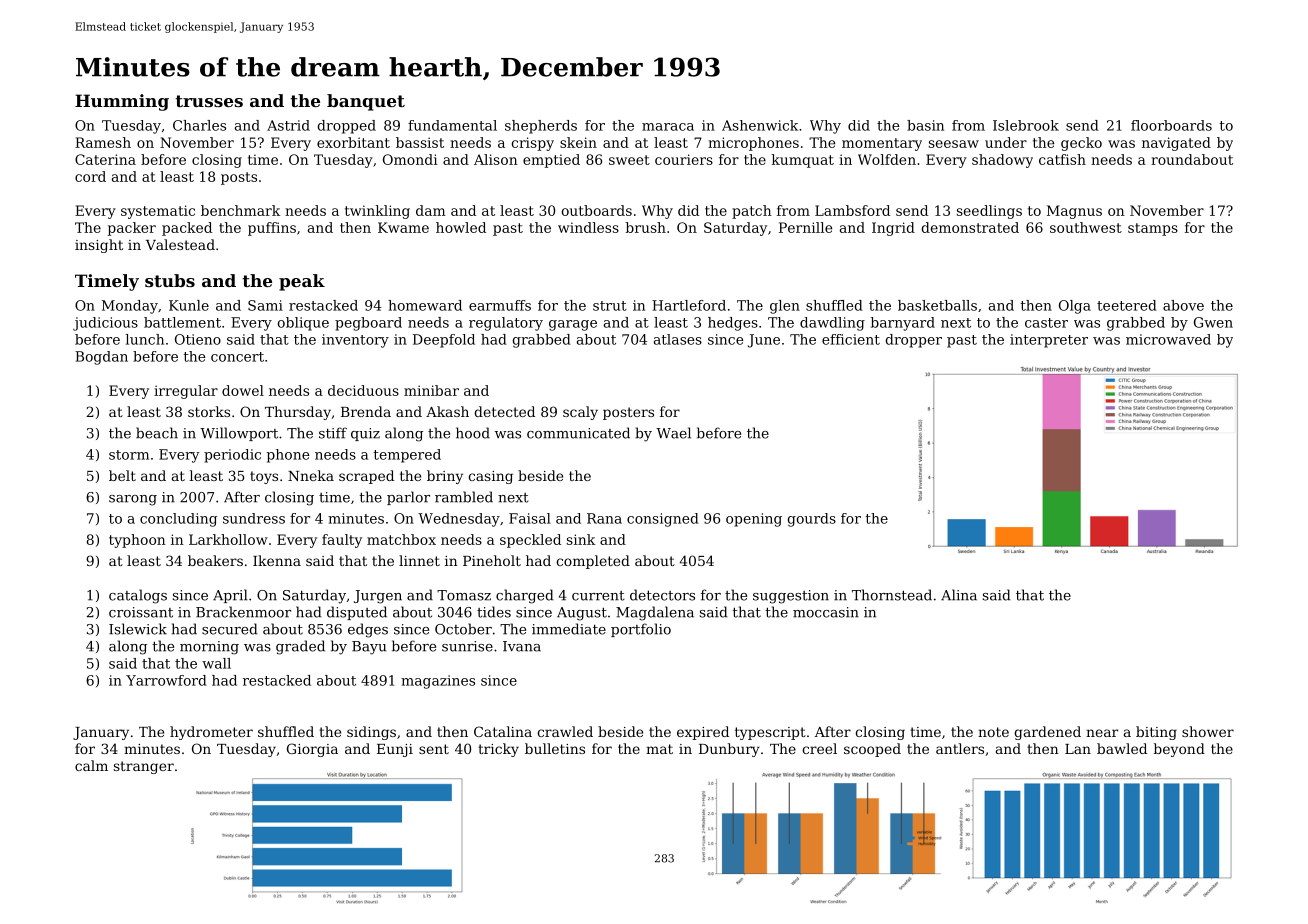 Image resolution: width=1308 pixels, height=924 pixels. Describe the element at coordinates (892, 595) in the screenshot. I see `Thornstead` at that location.
